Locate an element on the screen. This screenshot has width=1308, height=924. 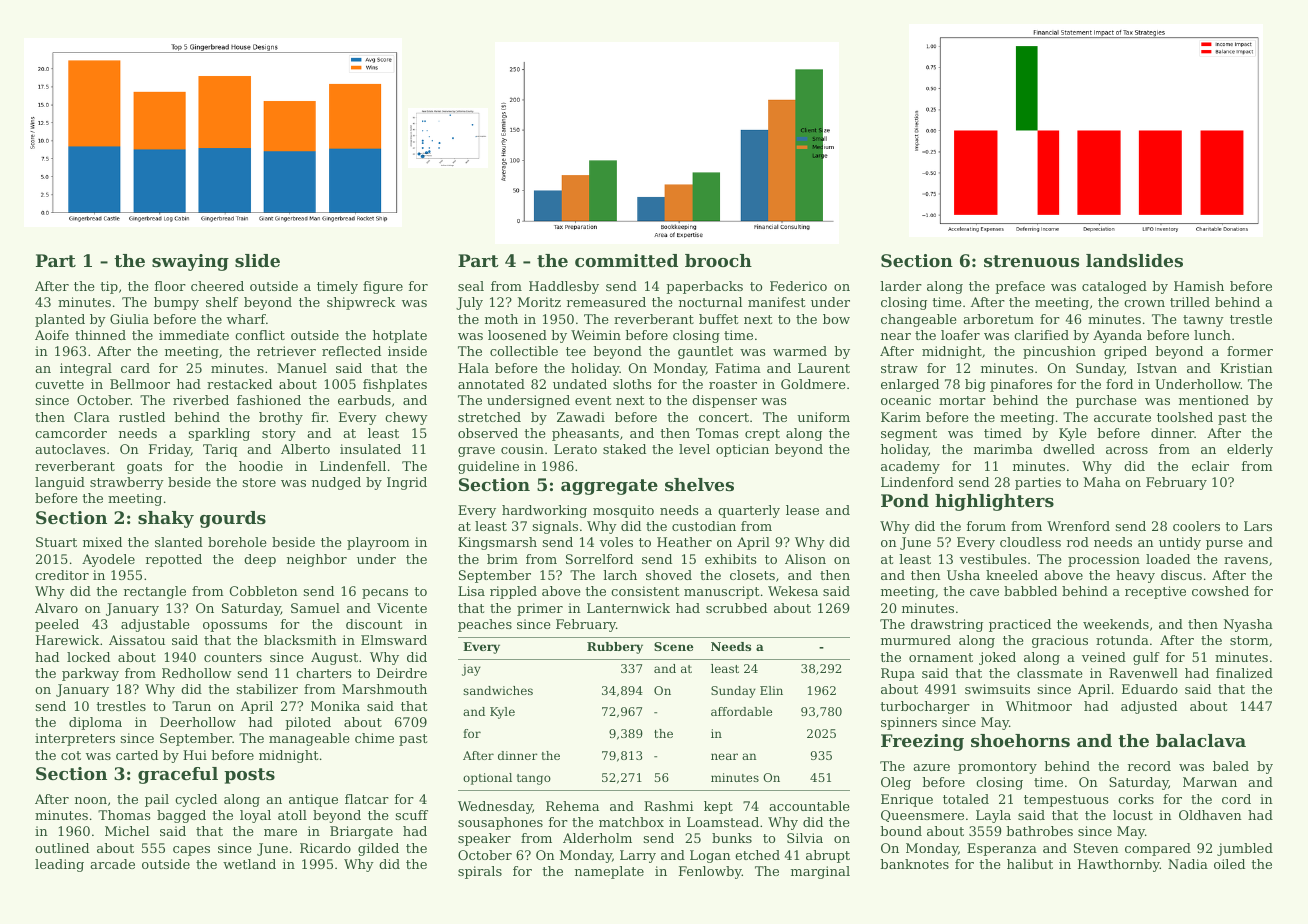
marginal is located at coordinates (820, 872).
